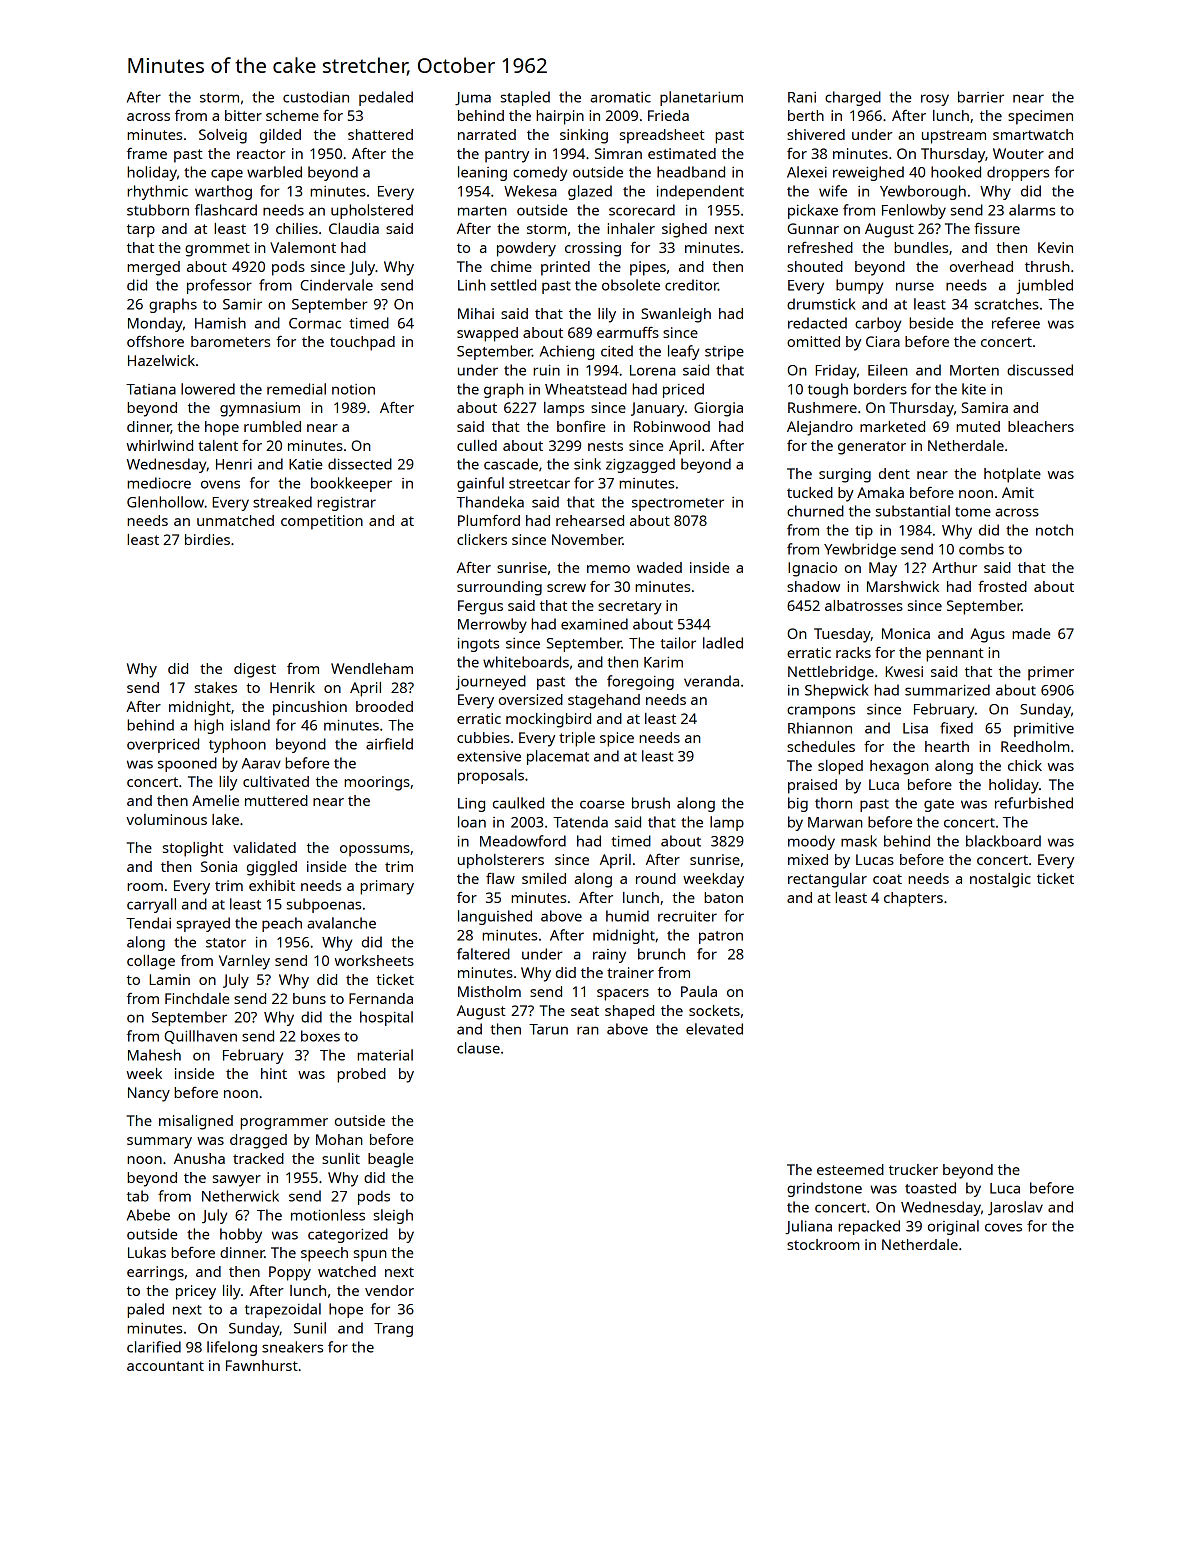  Describe the element at coordinates (324, 1254) in the screenshot. I see `speech` at that location.
